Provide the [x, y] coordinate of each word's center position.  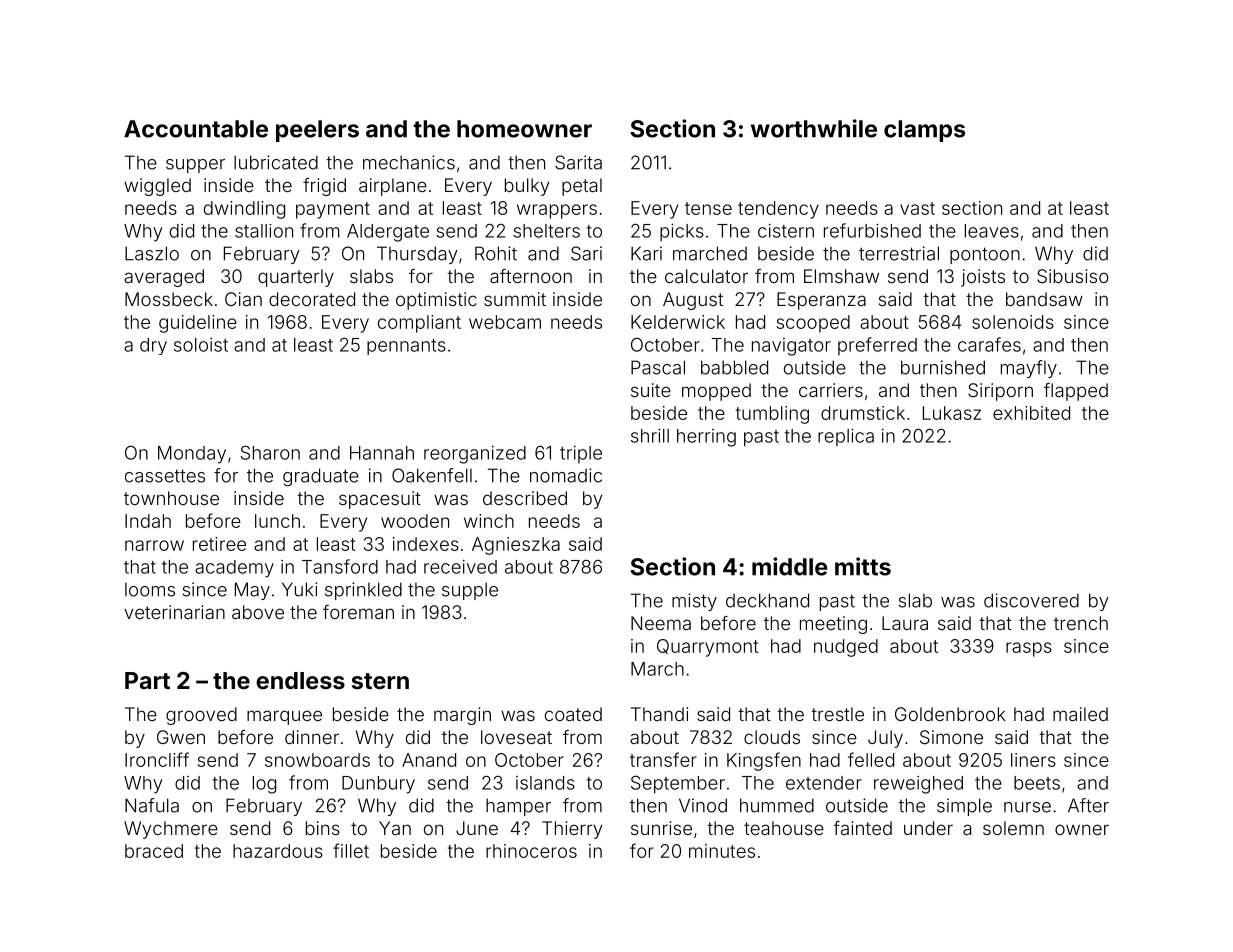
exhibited [1031, 413]
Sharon [270, 452]
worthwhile [814, 128]
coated [573, 714]
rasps [1029, 649]
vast [917, 208]
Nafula [152, 805]
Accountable [196, 129]
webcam [505, 322]
